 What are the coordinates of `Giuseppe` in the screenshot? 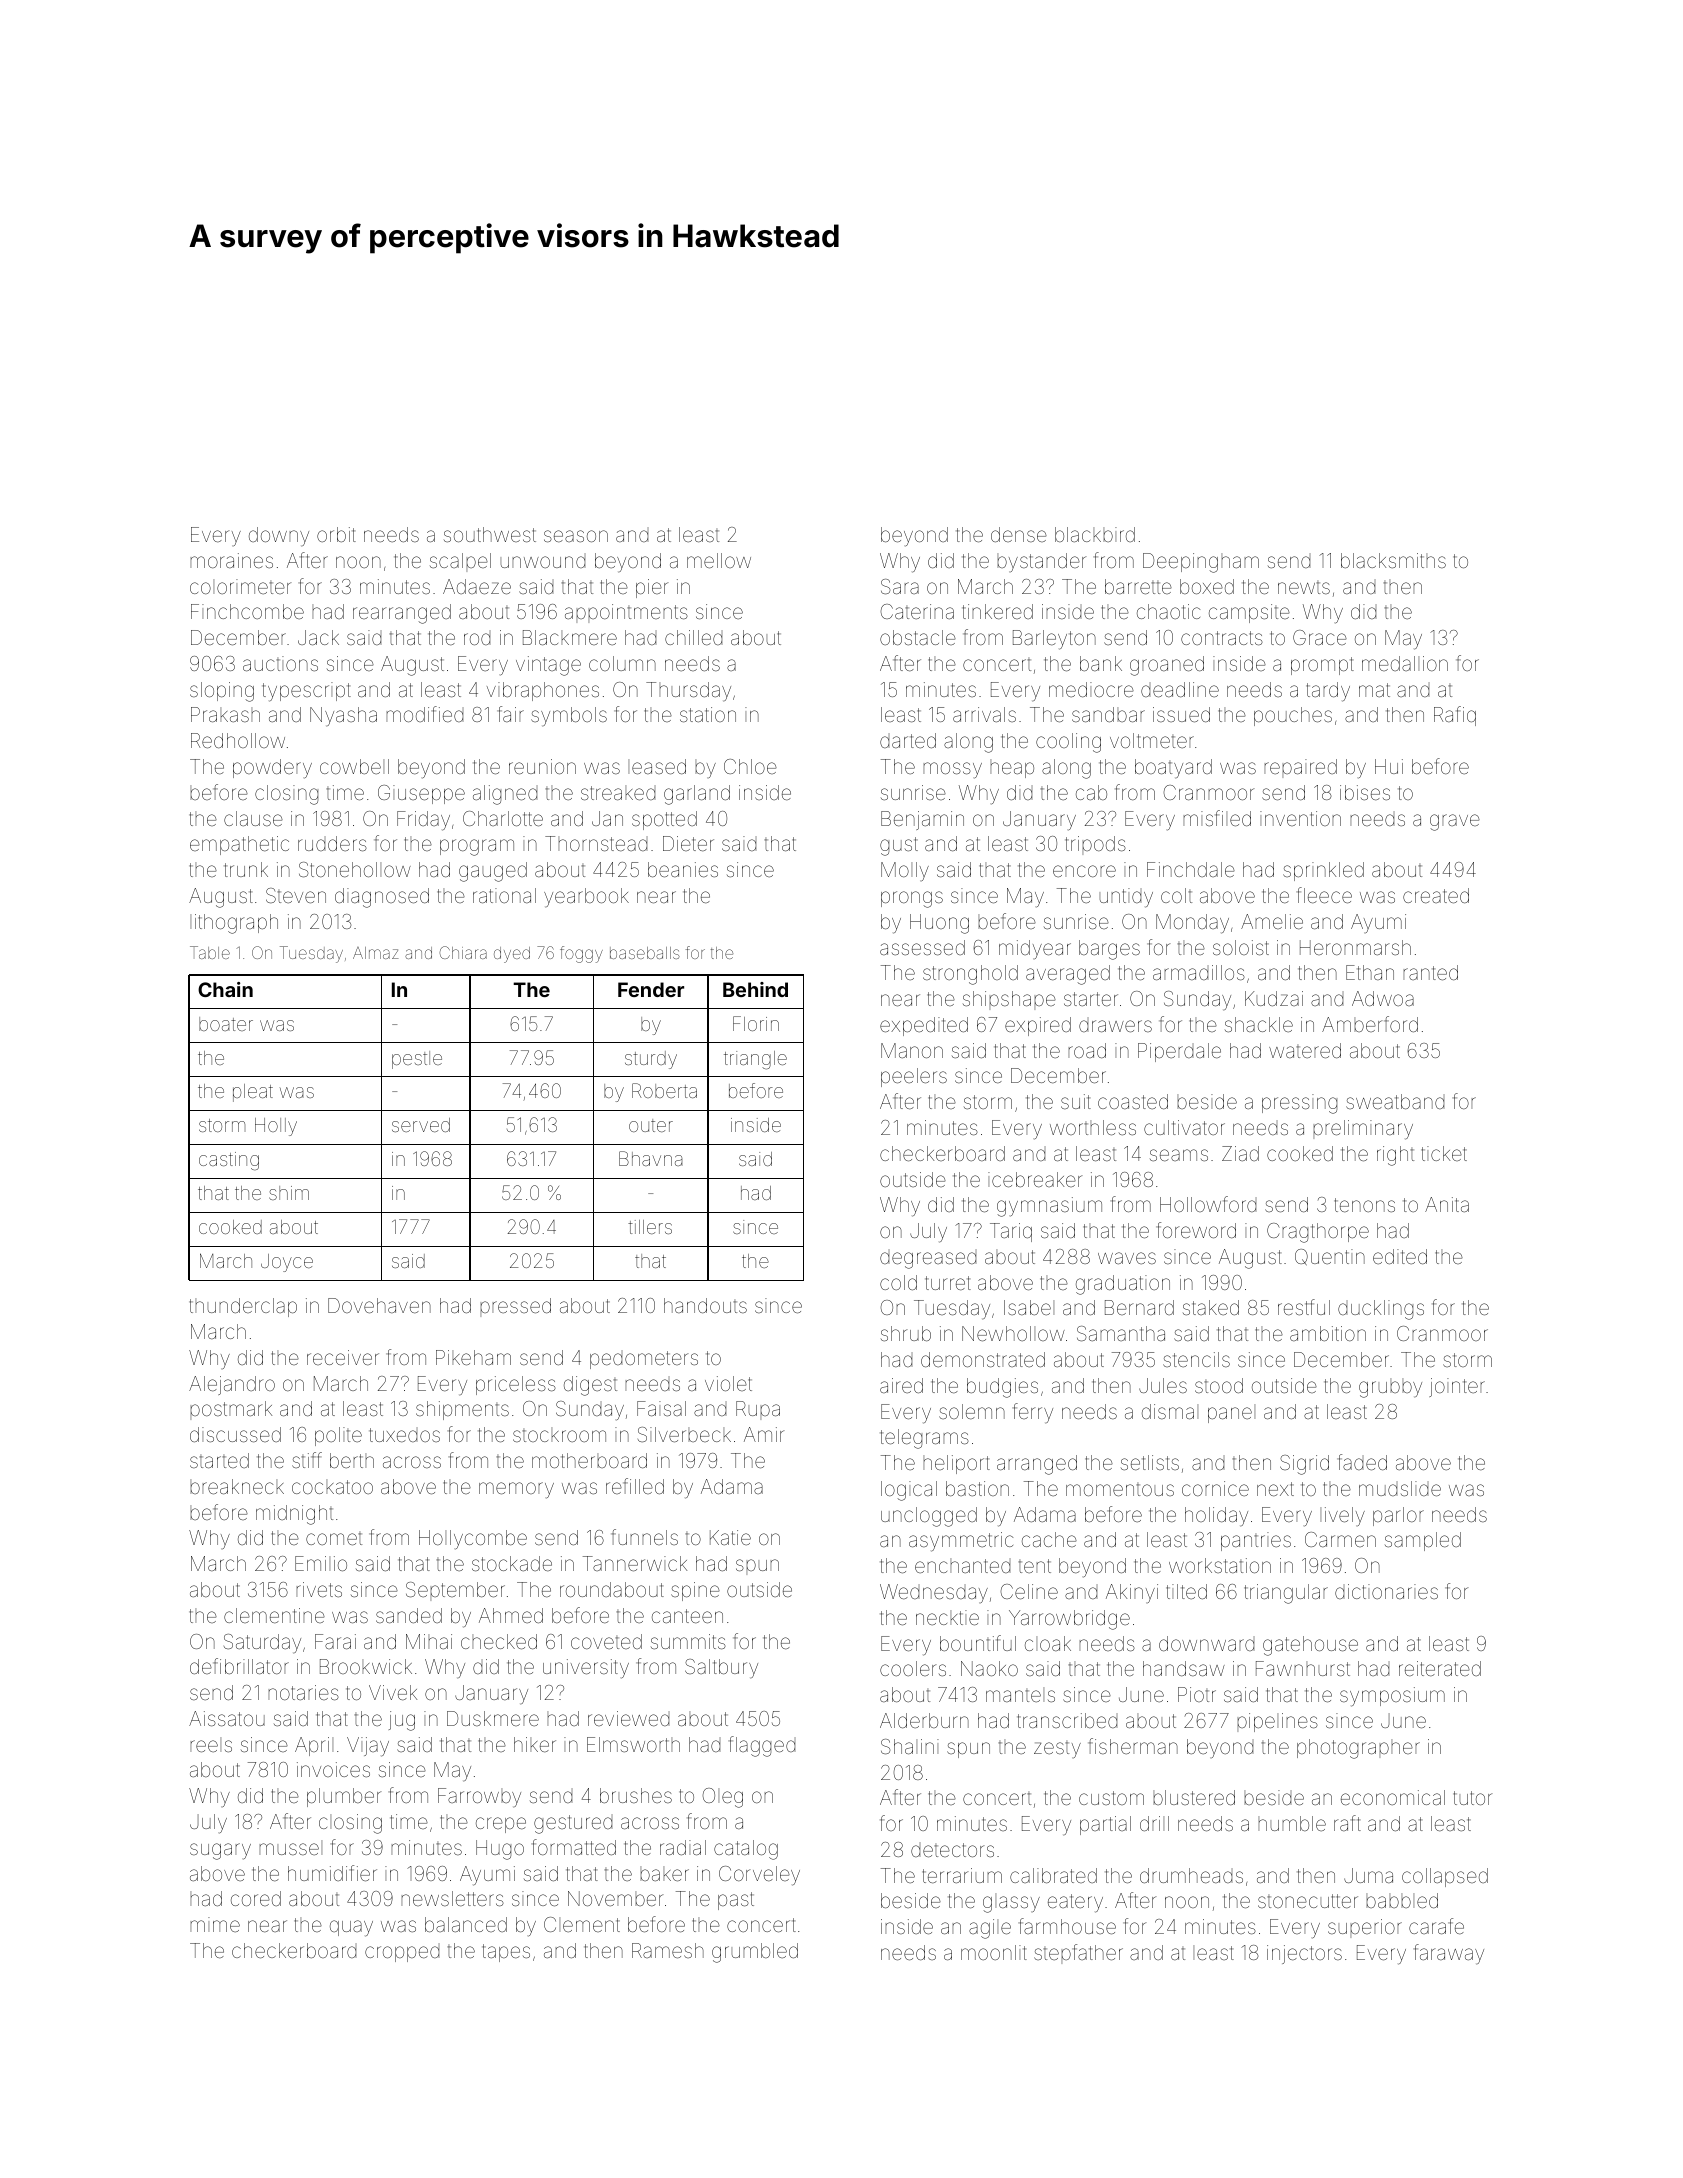 It's located at (421, 794).
